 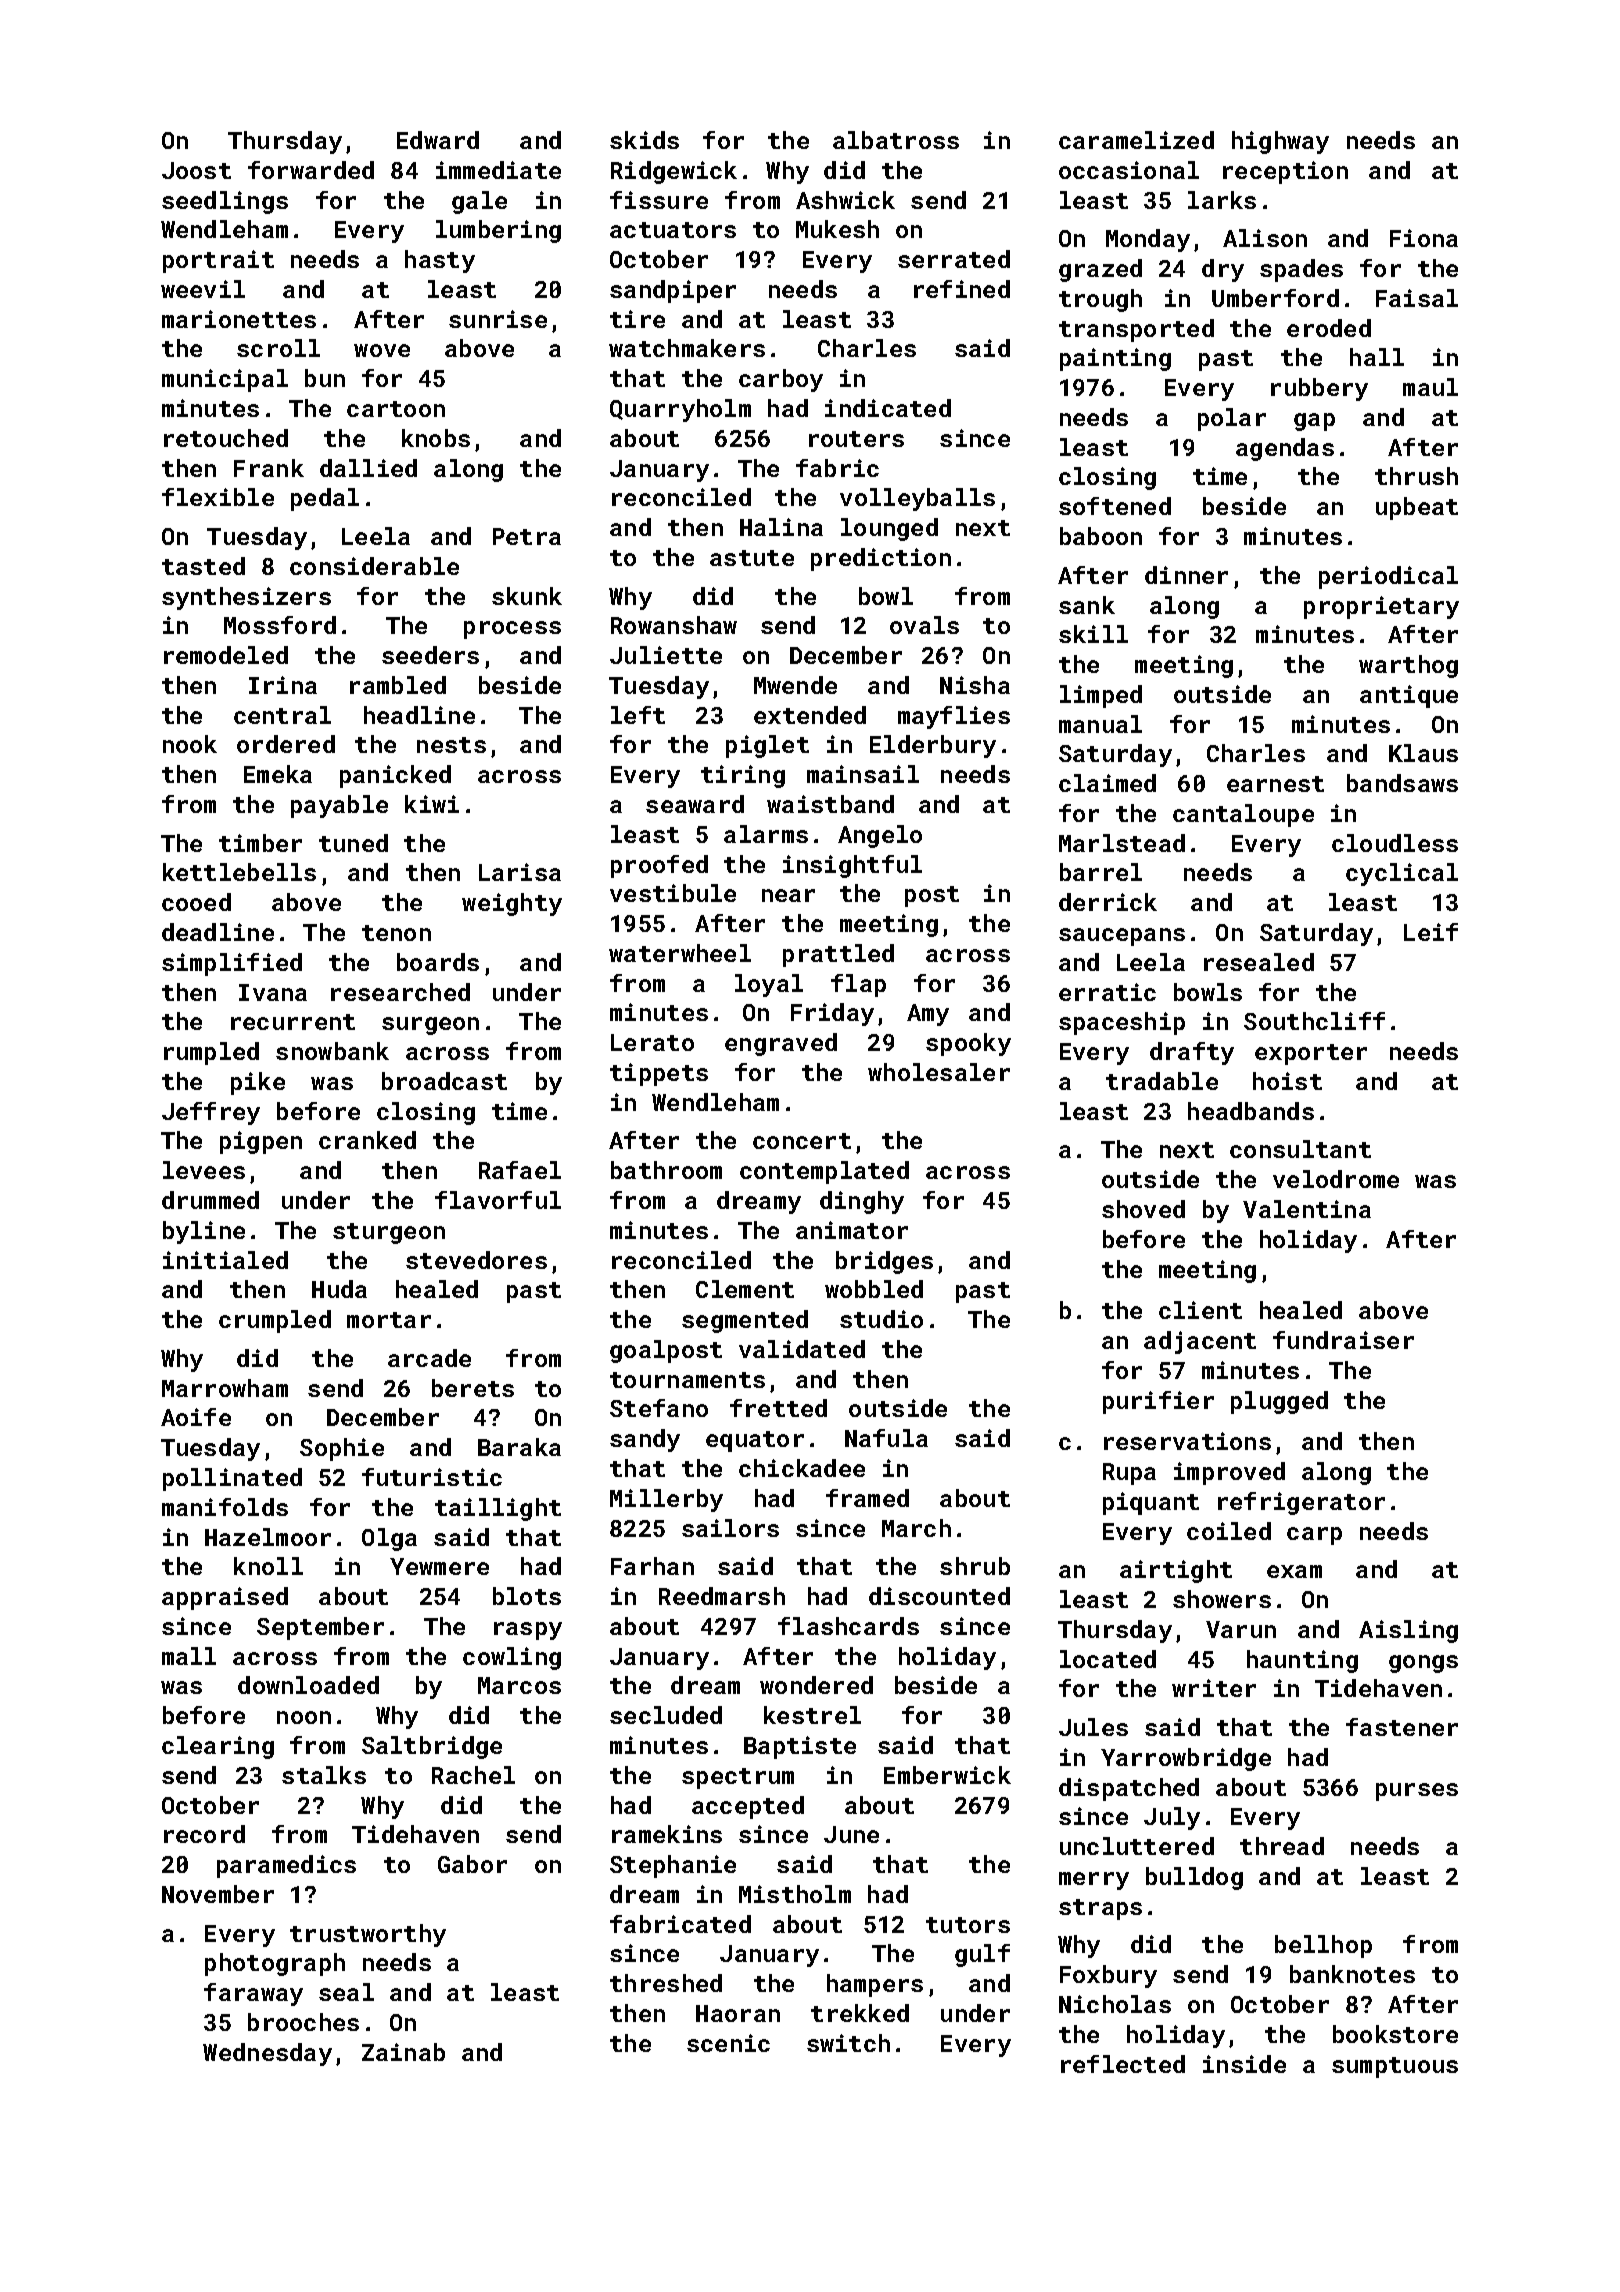 I want to click on Edward, so click(x=438, y=140).
